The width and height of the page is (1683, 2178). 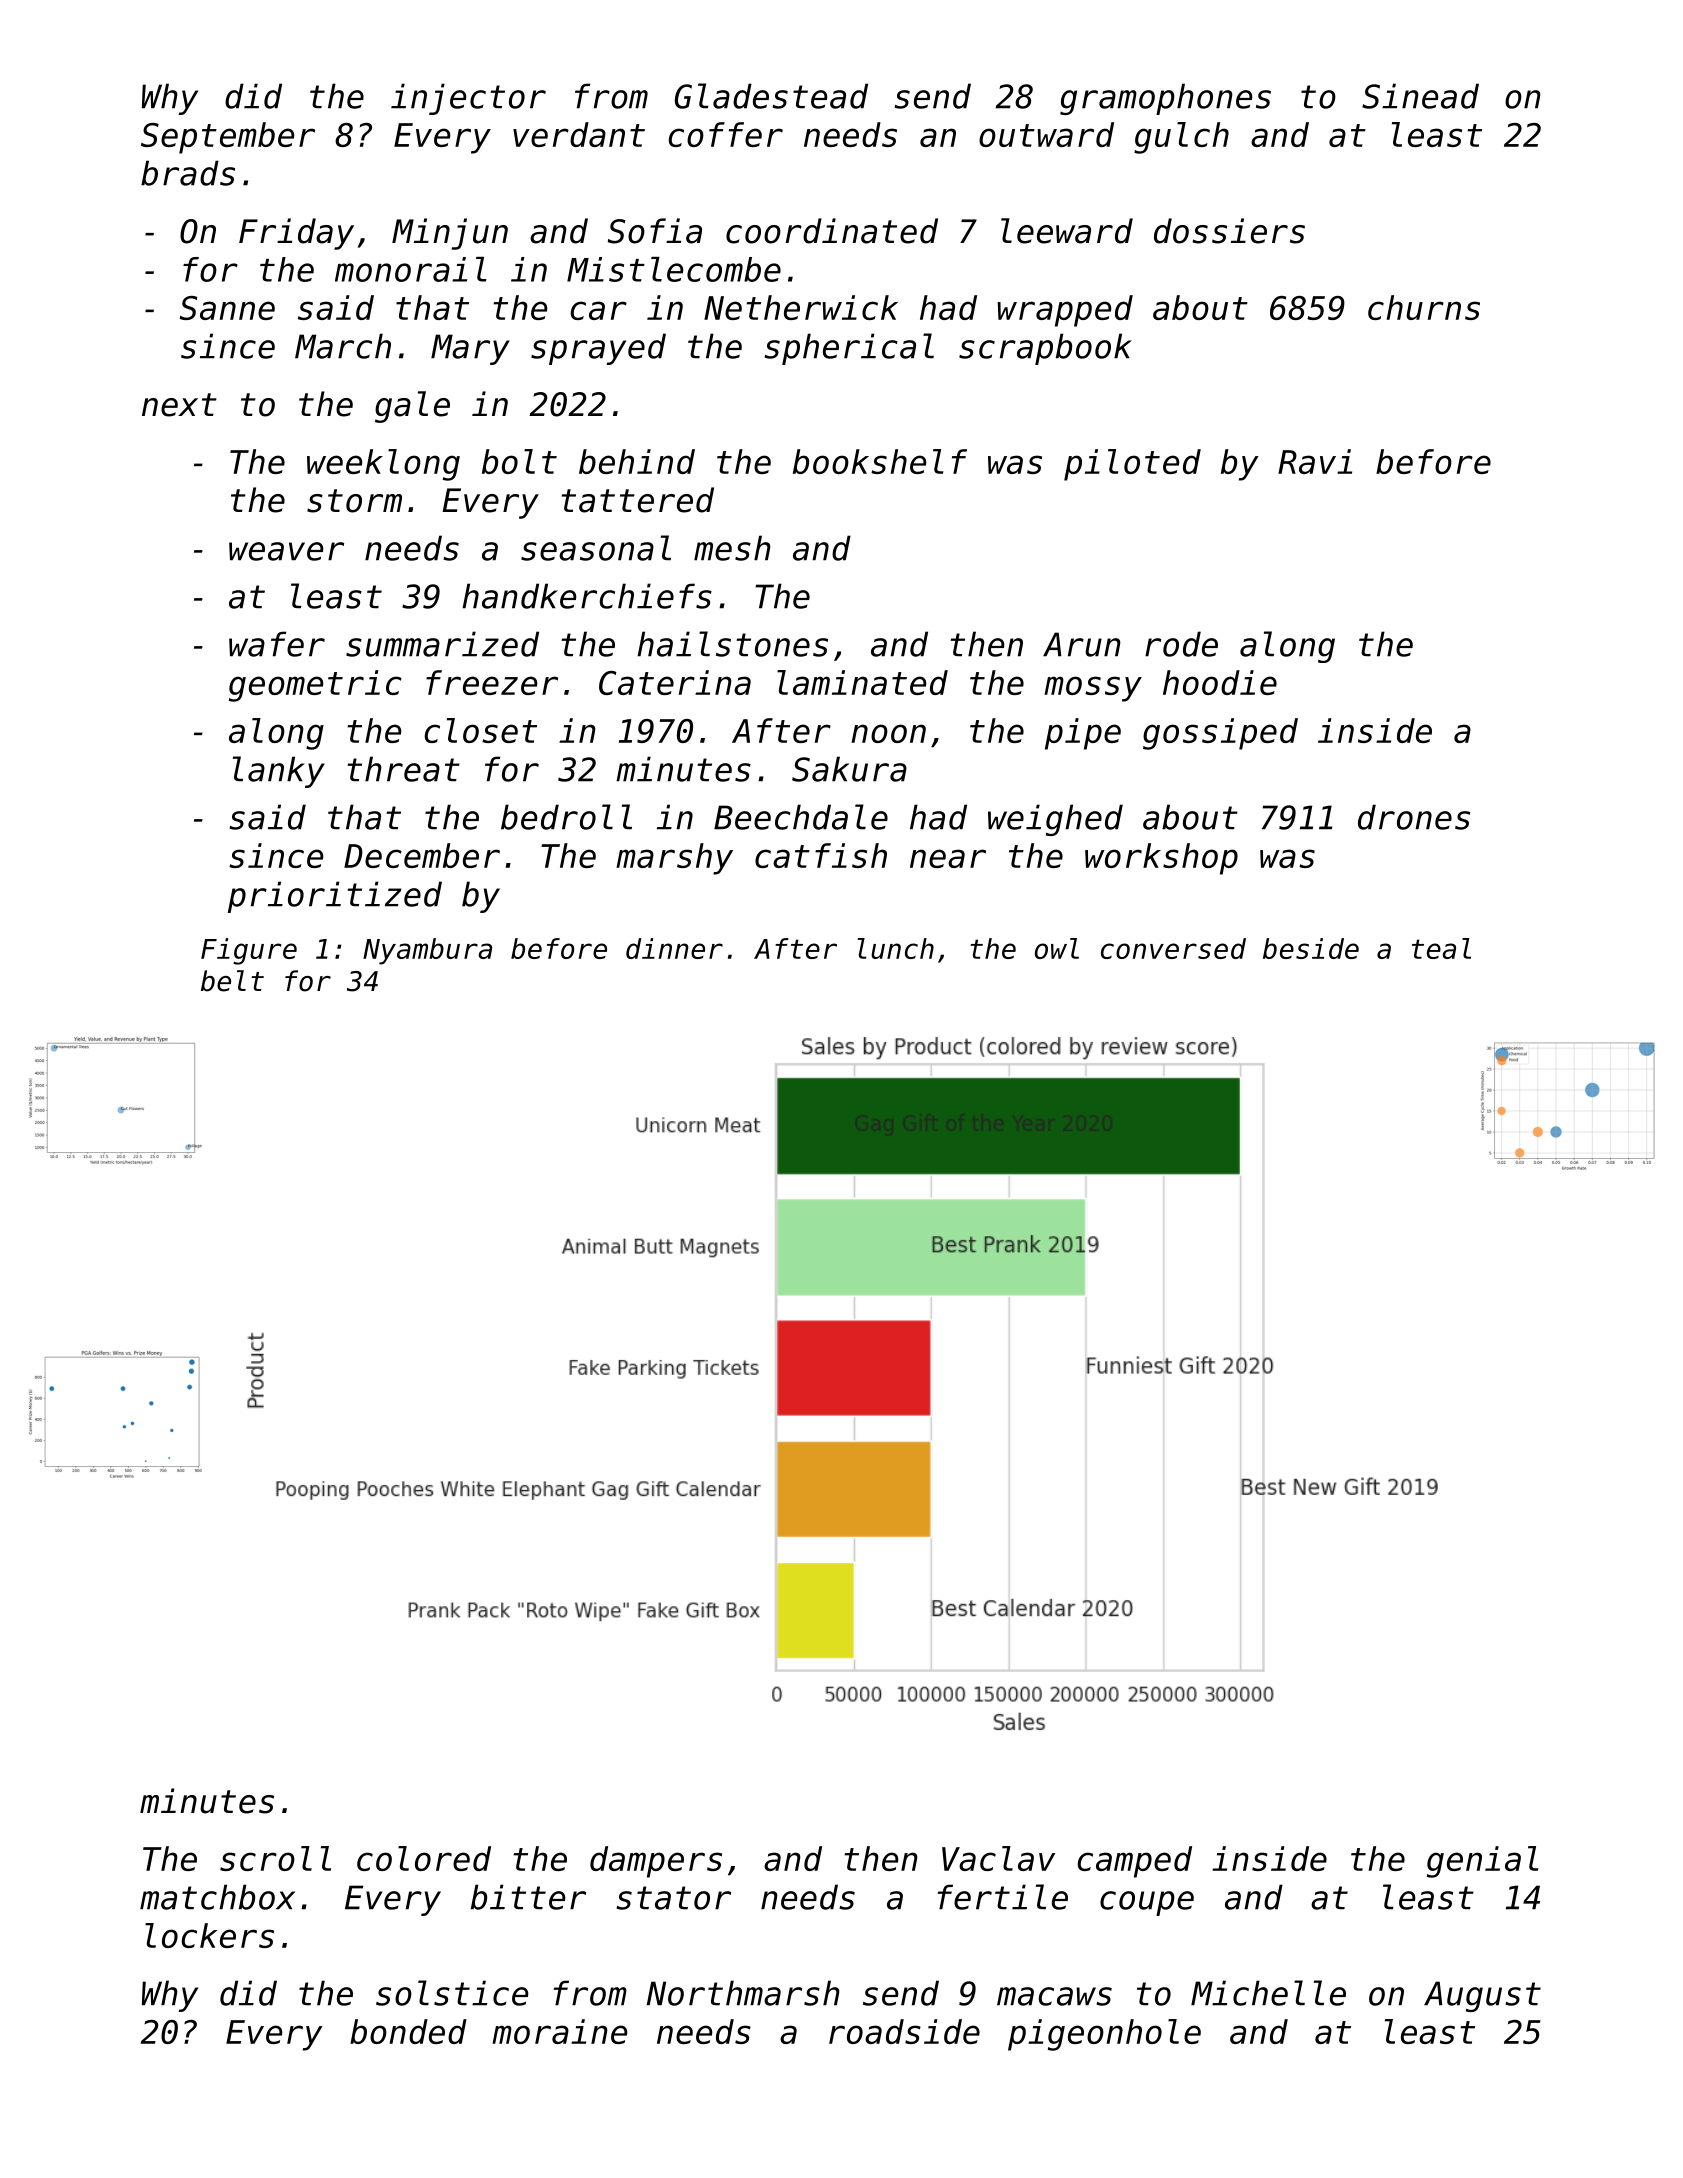 What do you see at coordinates (1441, 948) in the page?
I see `teal` at bounding box center [1441, 948].
